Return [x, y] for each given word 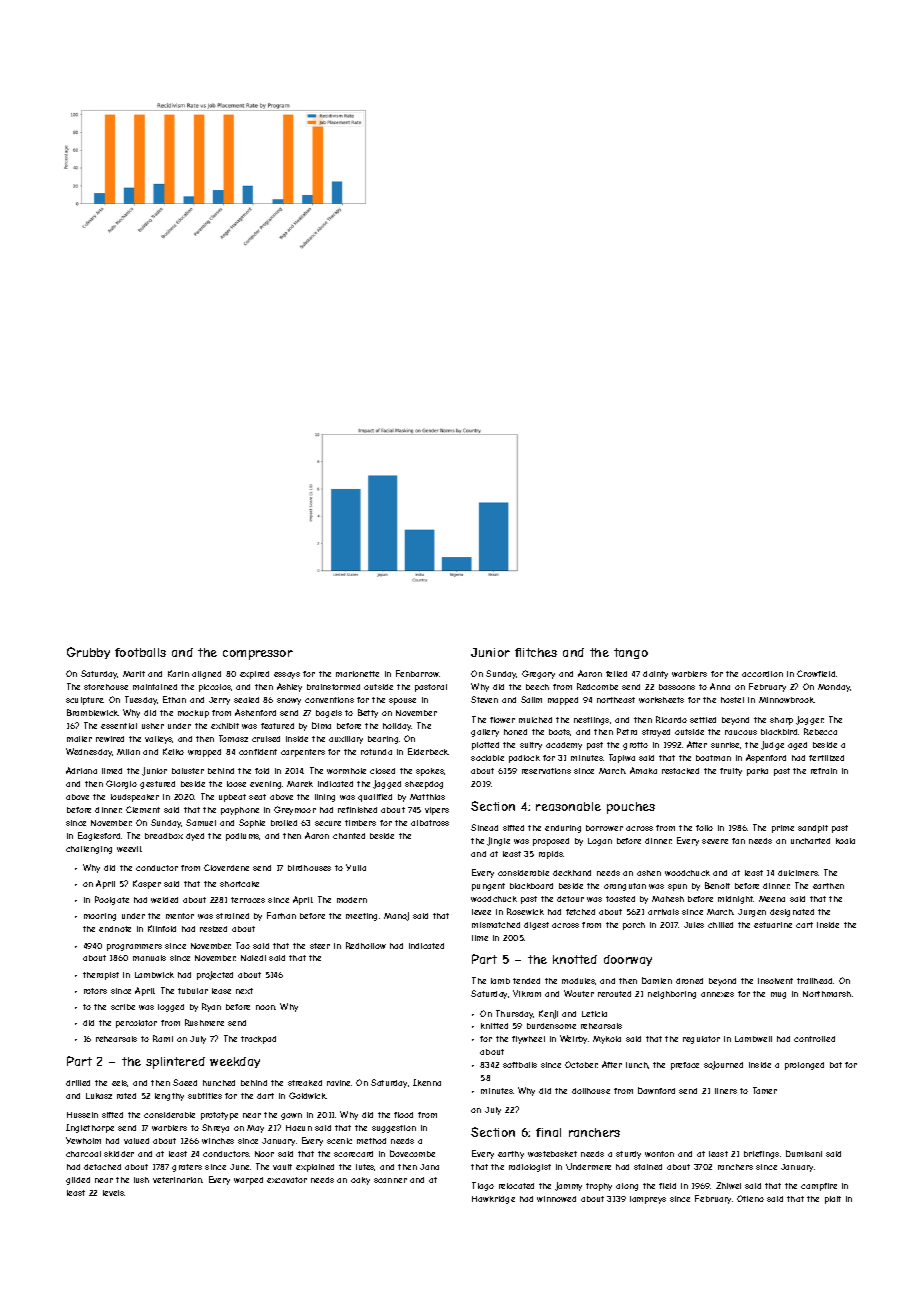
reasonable [568, 806]
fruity [731, 772]
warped [248, 1181]
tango [631, 653]
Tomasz [233, 738]
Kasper [147, 884]
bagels [329, 714]
